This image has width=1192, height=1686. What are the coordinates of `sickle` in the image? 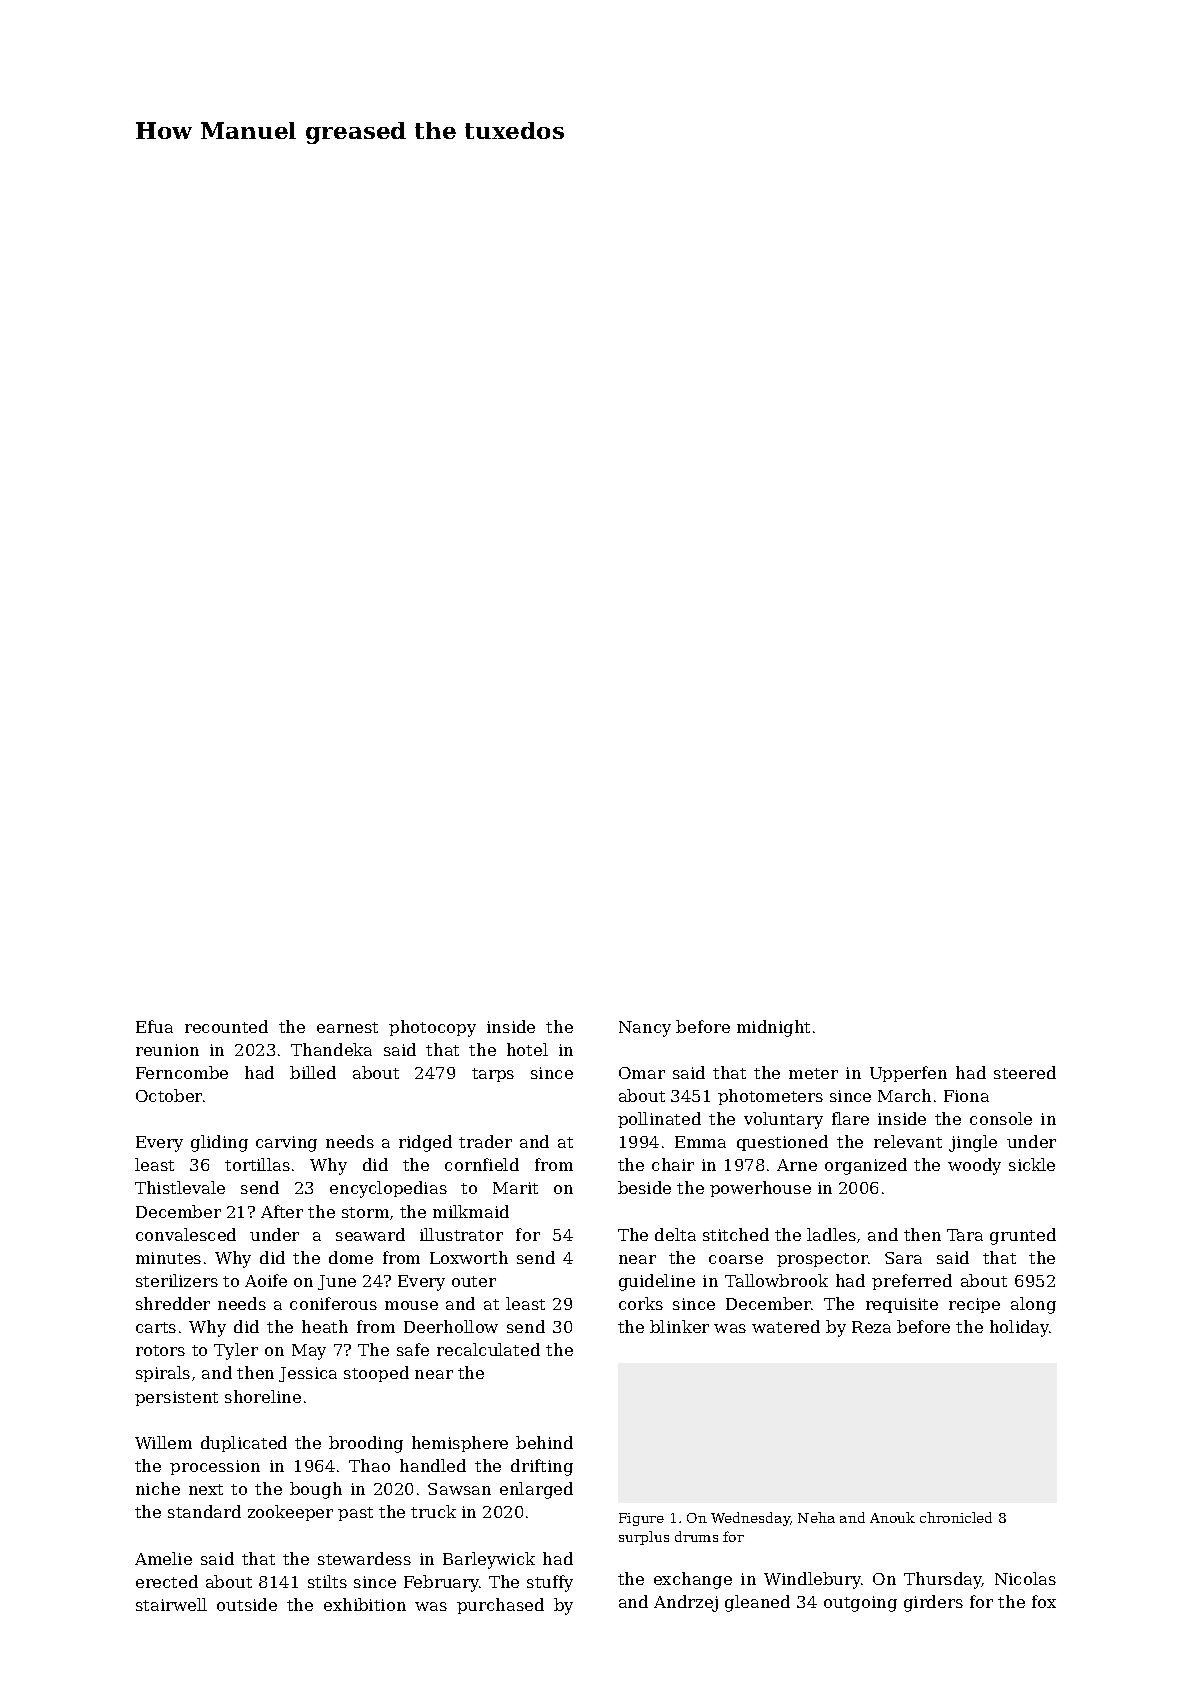 It's located at (1032, 1164).
